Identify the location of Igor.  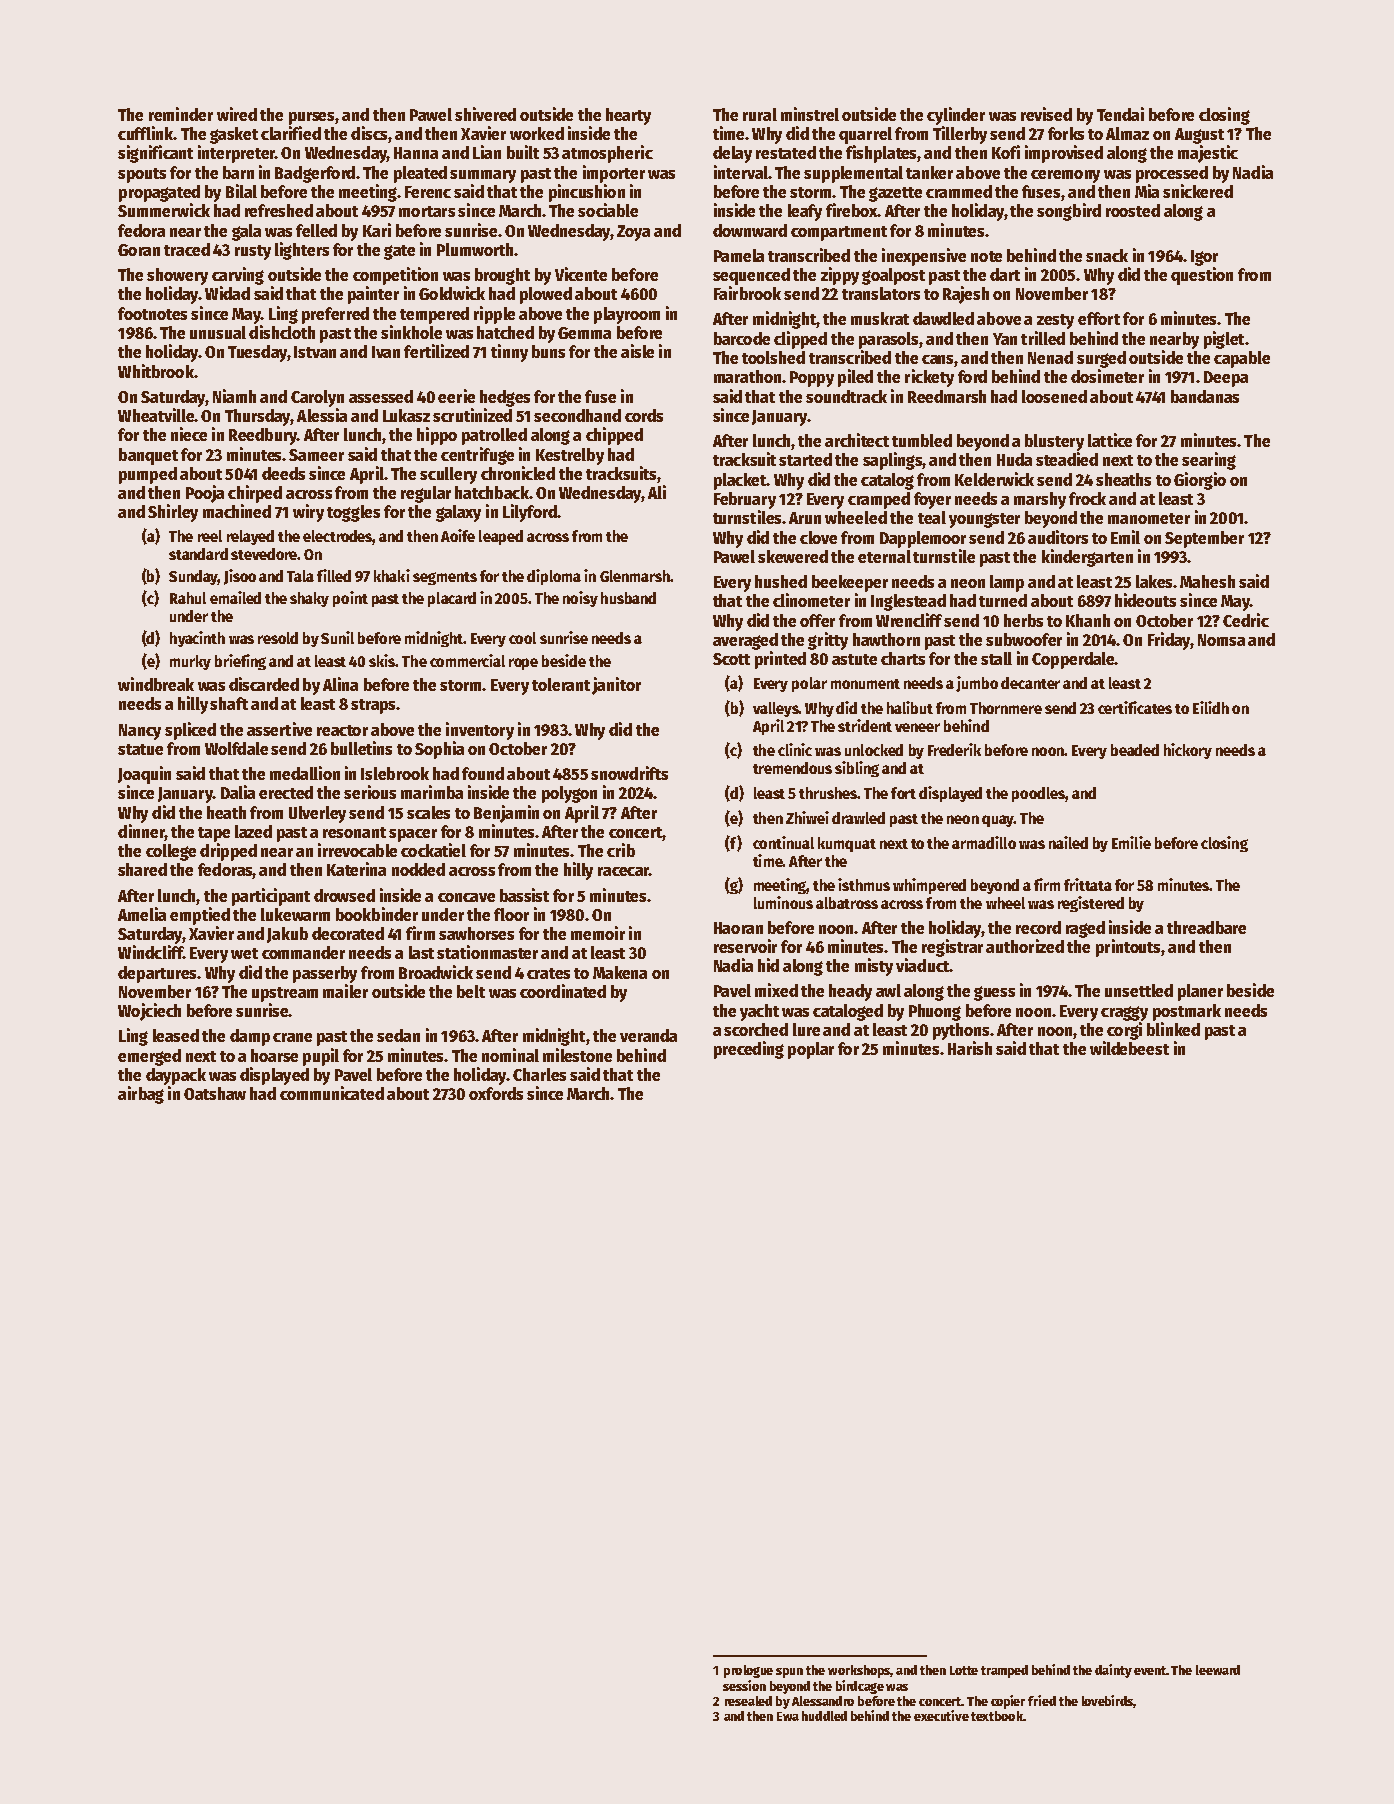
(1204, 258).
